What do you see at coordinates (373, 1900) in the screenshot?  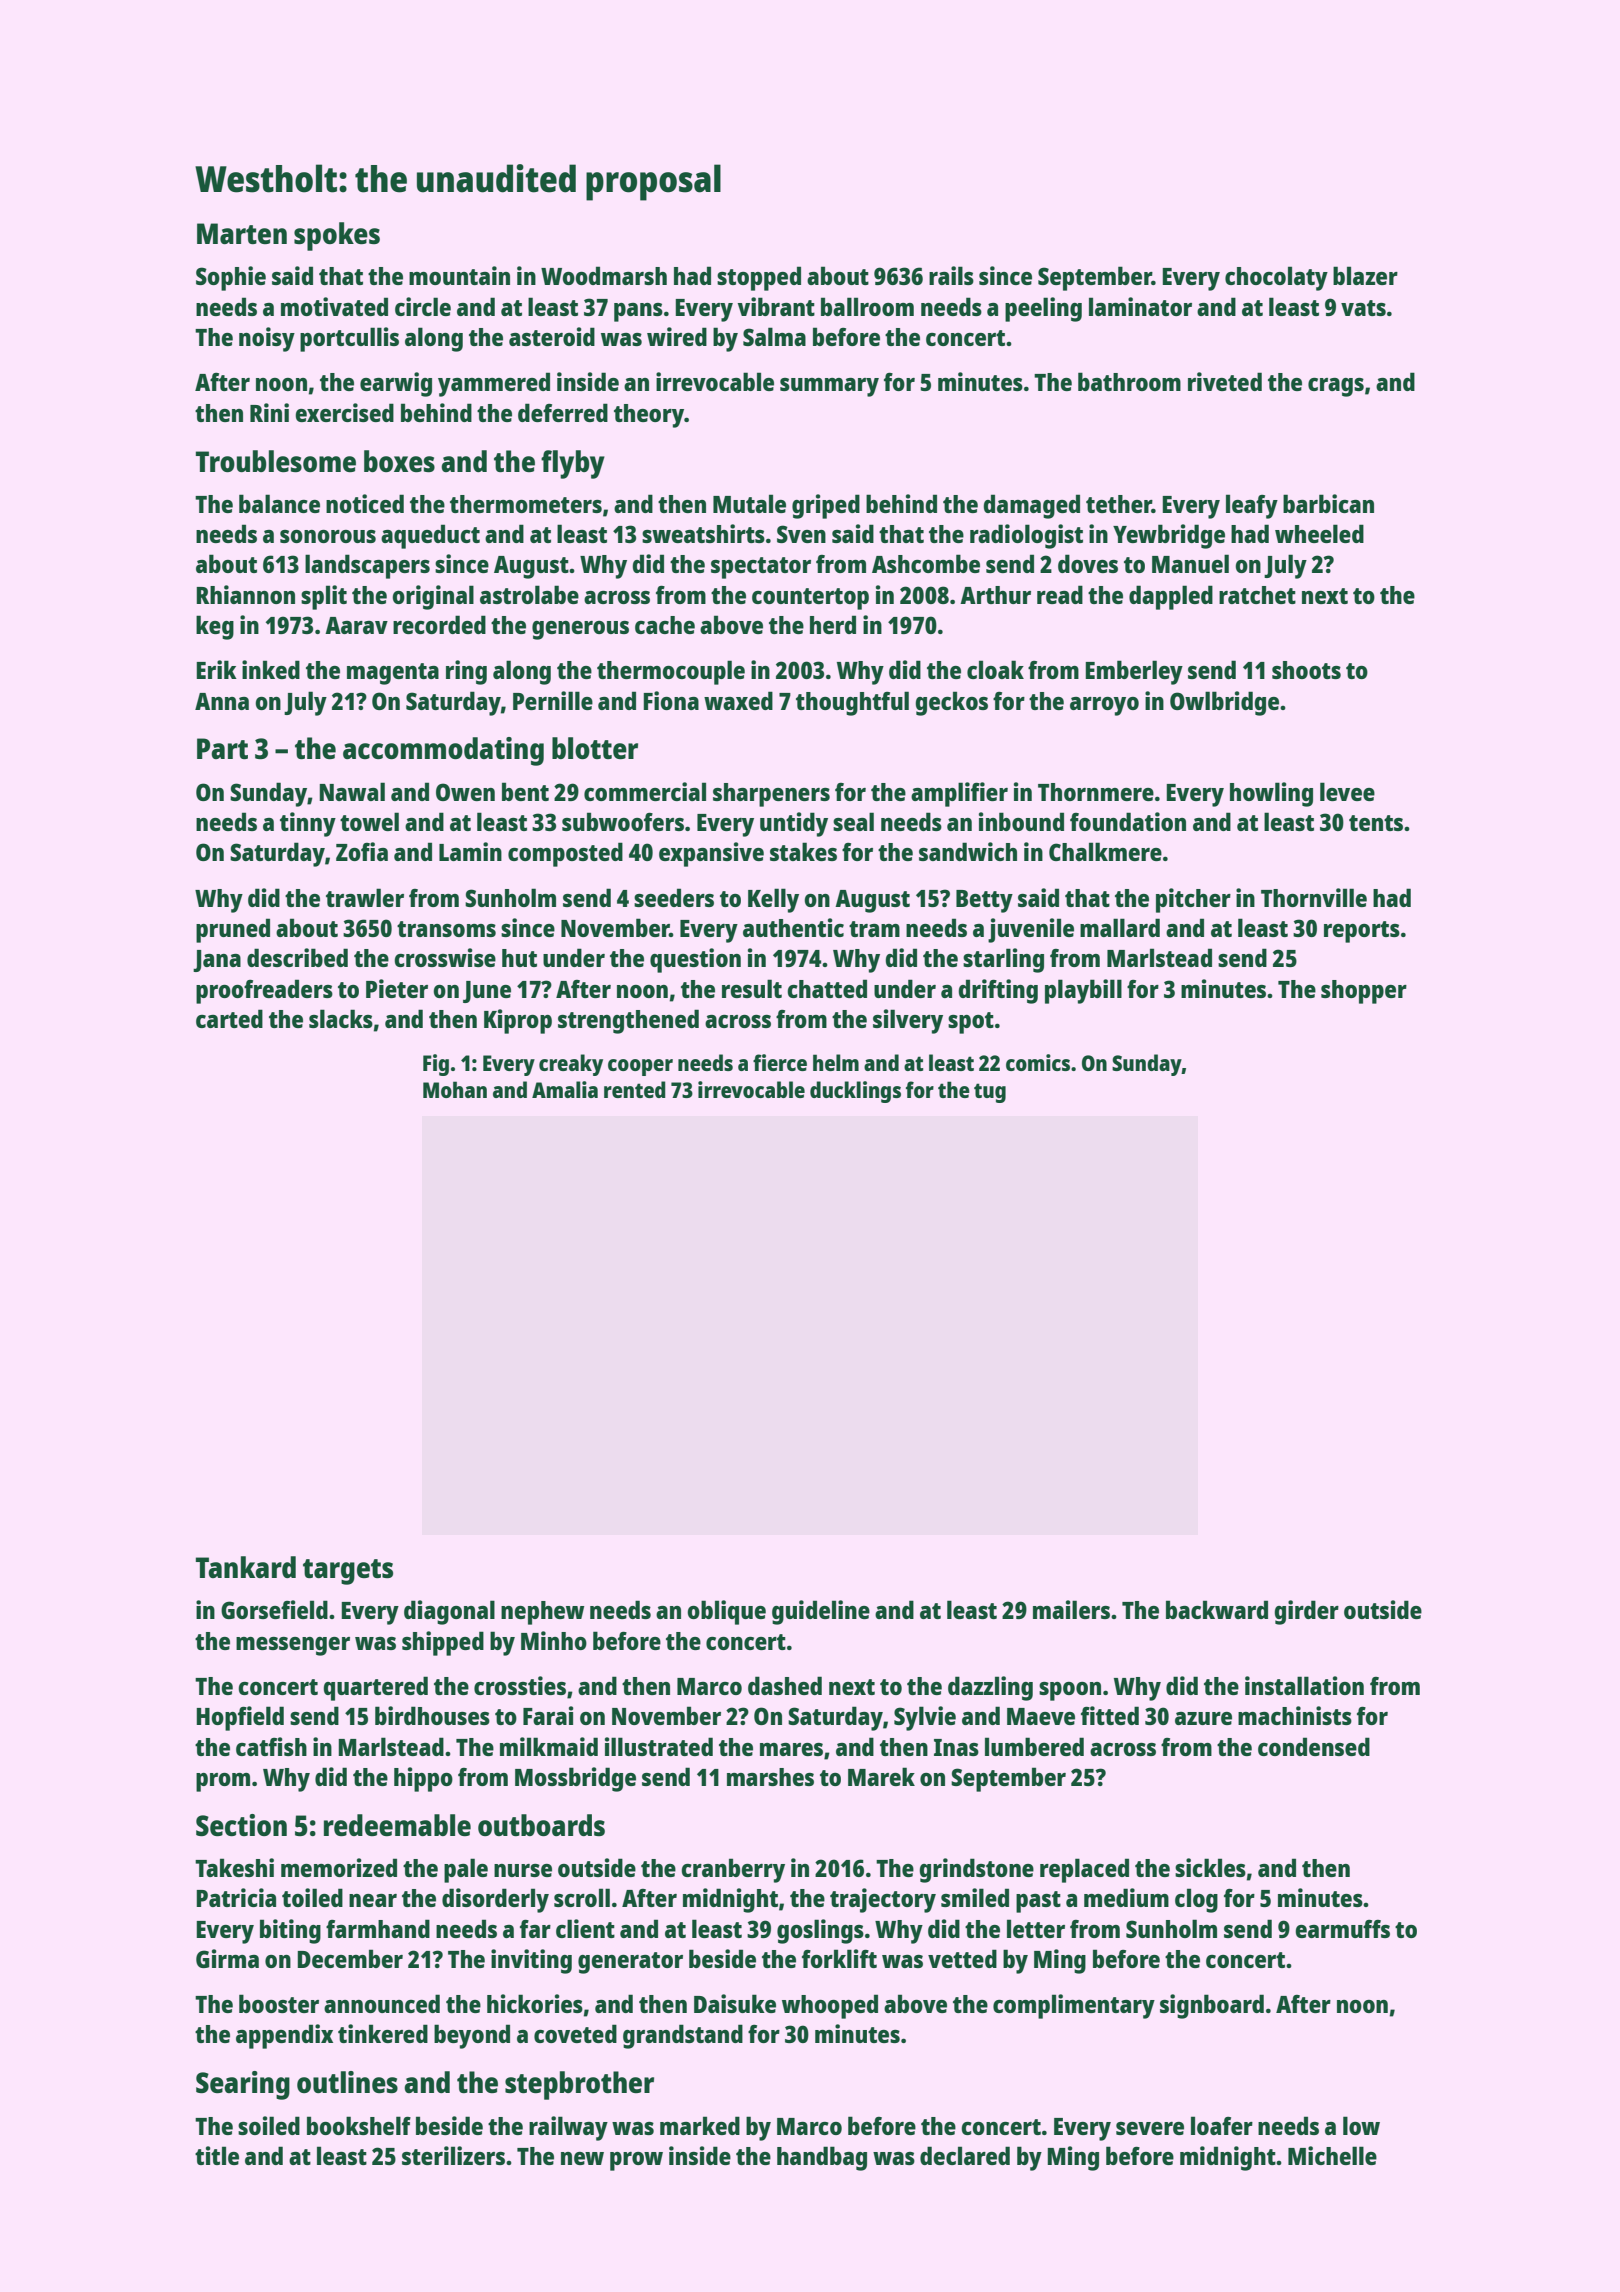 I see `near` at bounding box center [373, 1900].
